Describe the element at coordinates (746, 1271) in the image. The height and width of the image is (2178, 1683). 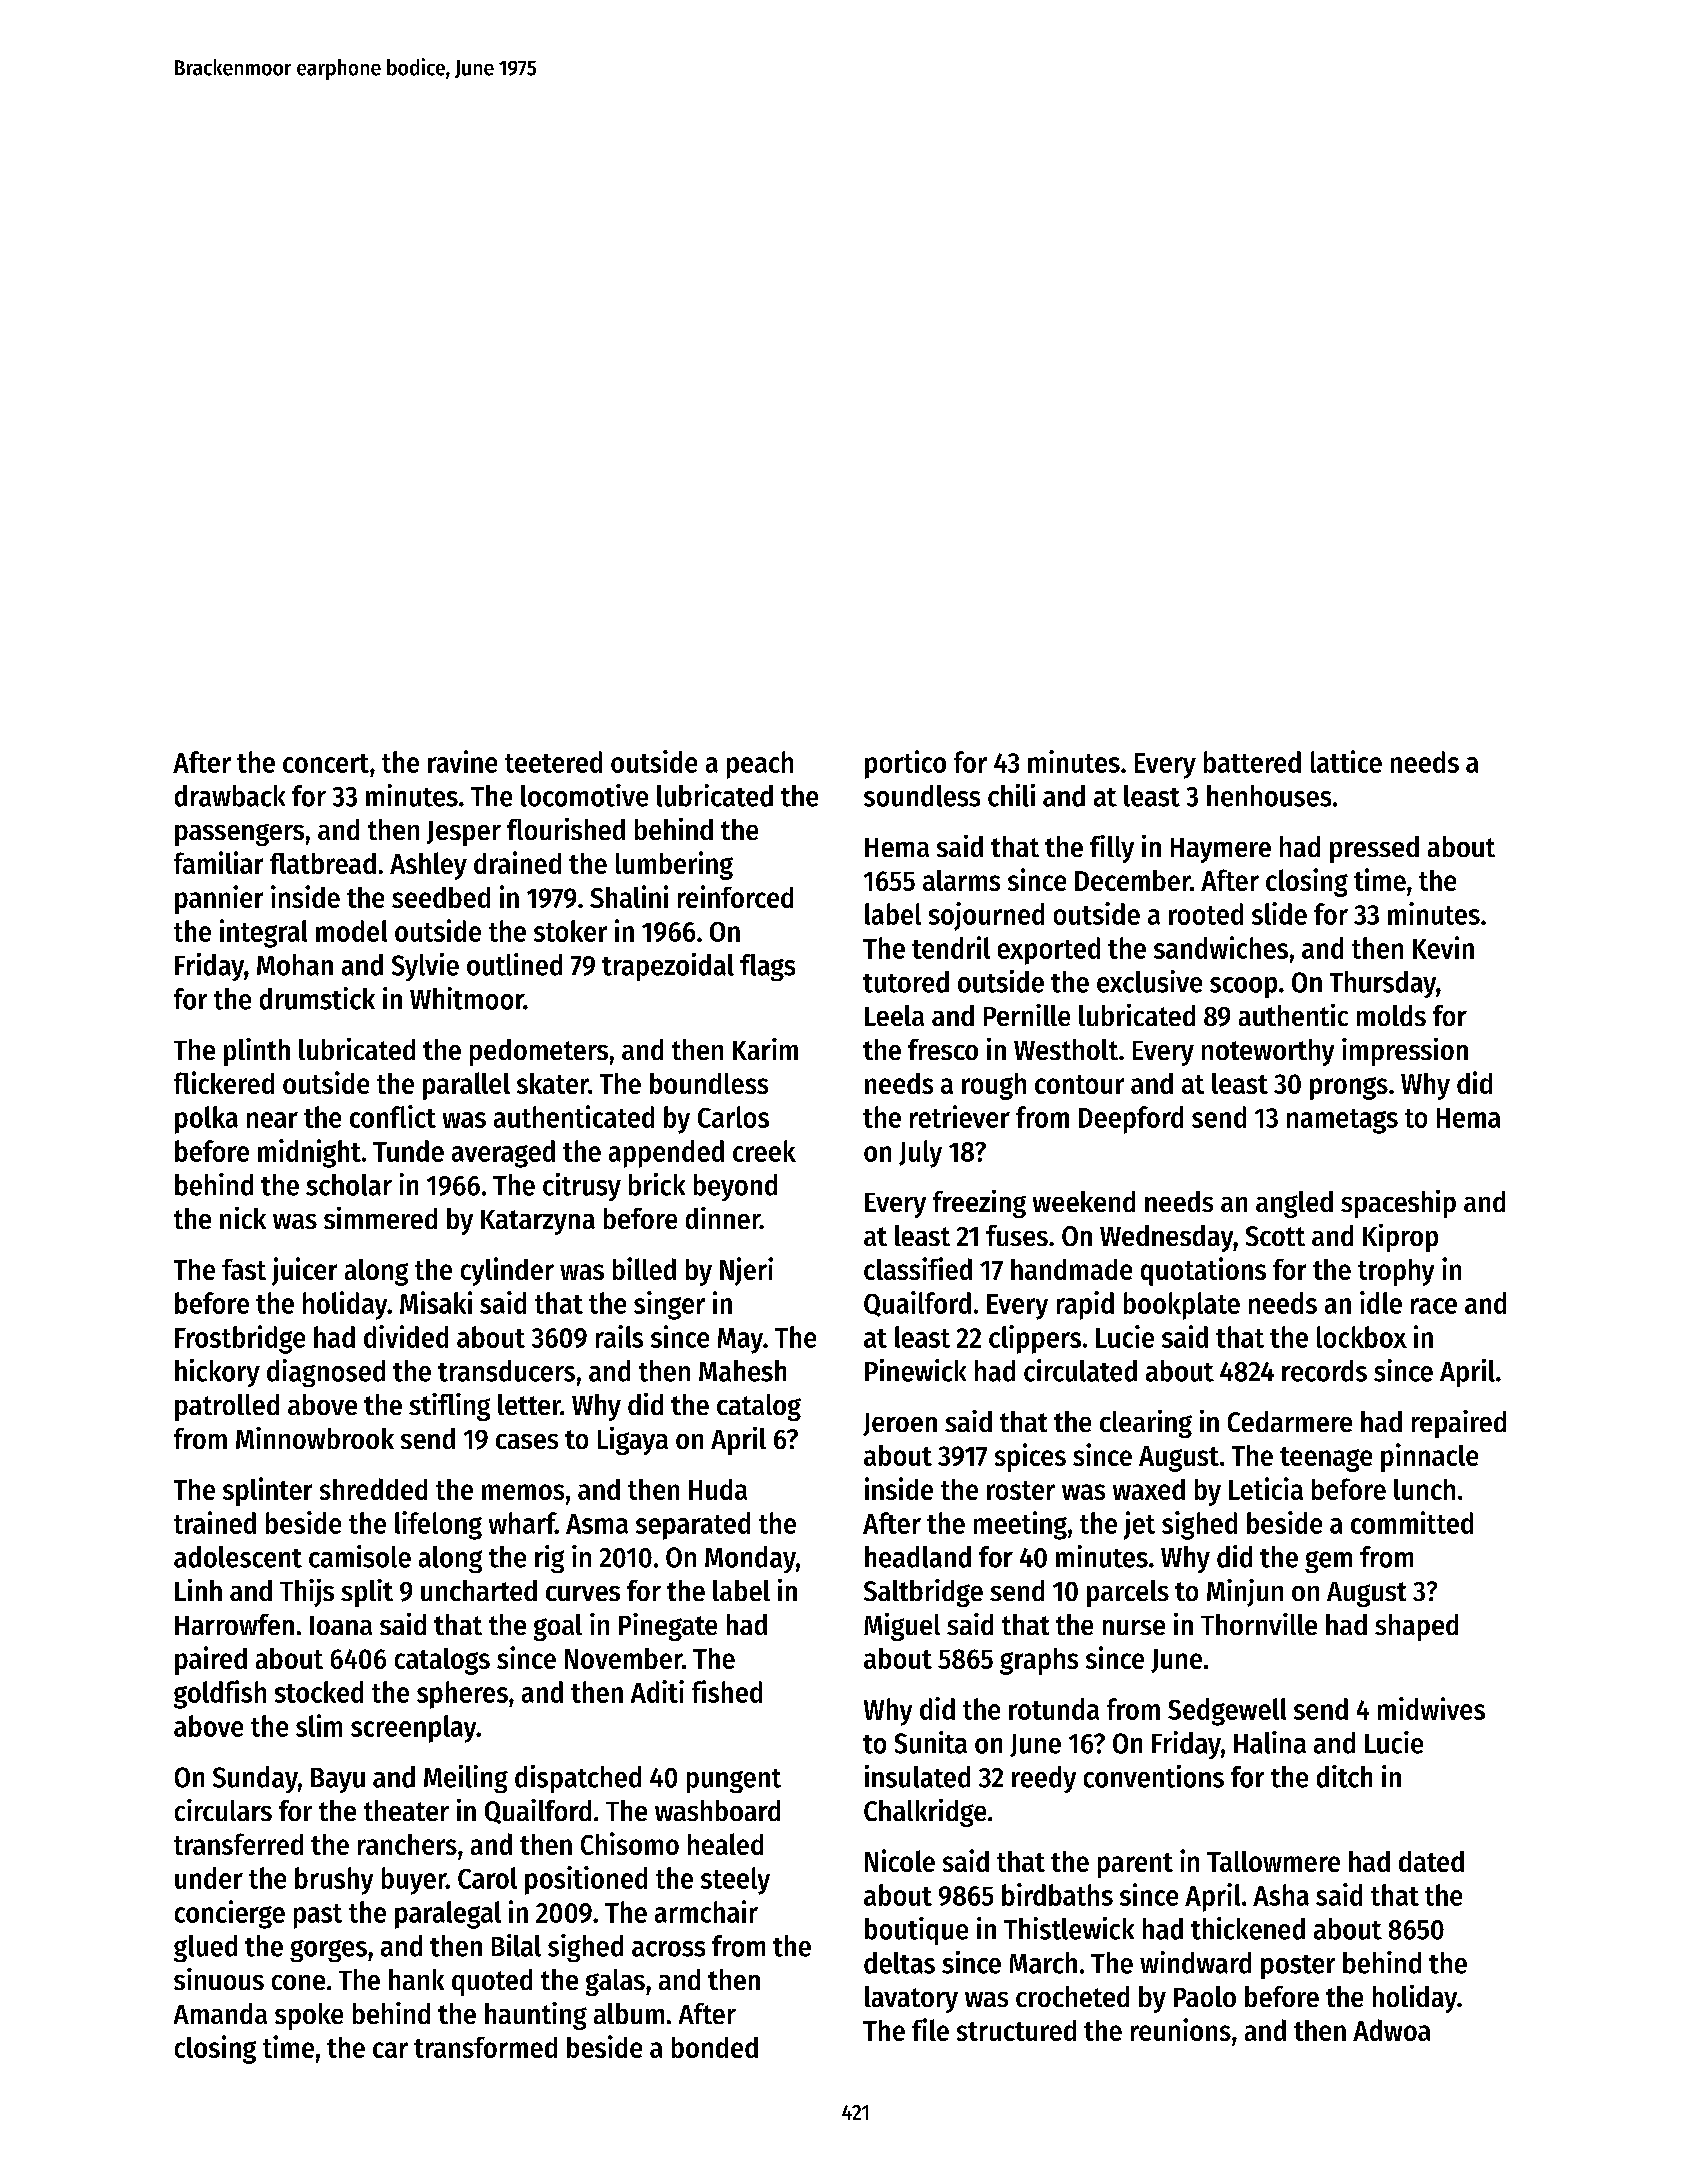
I see `Njeri` at that location.
